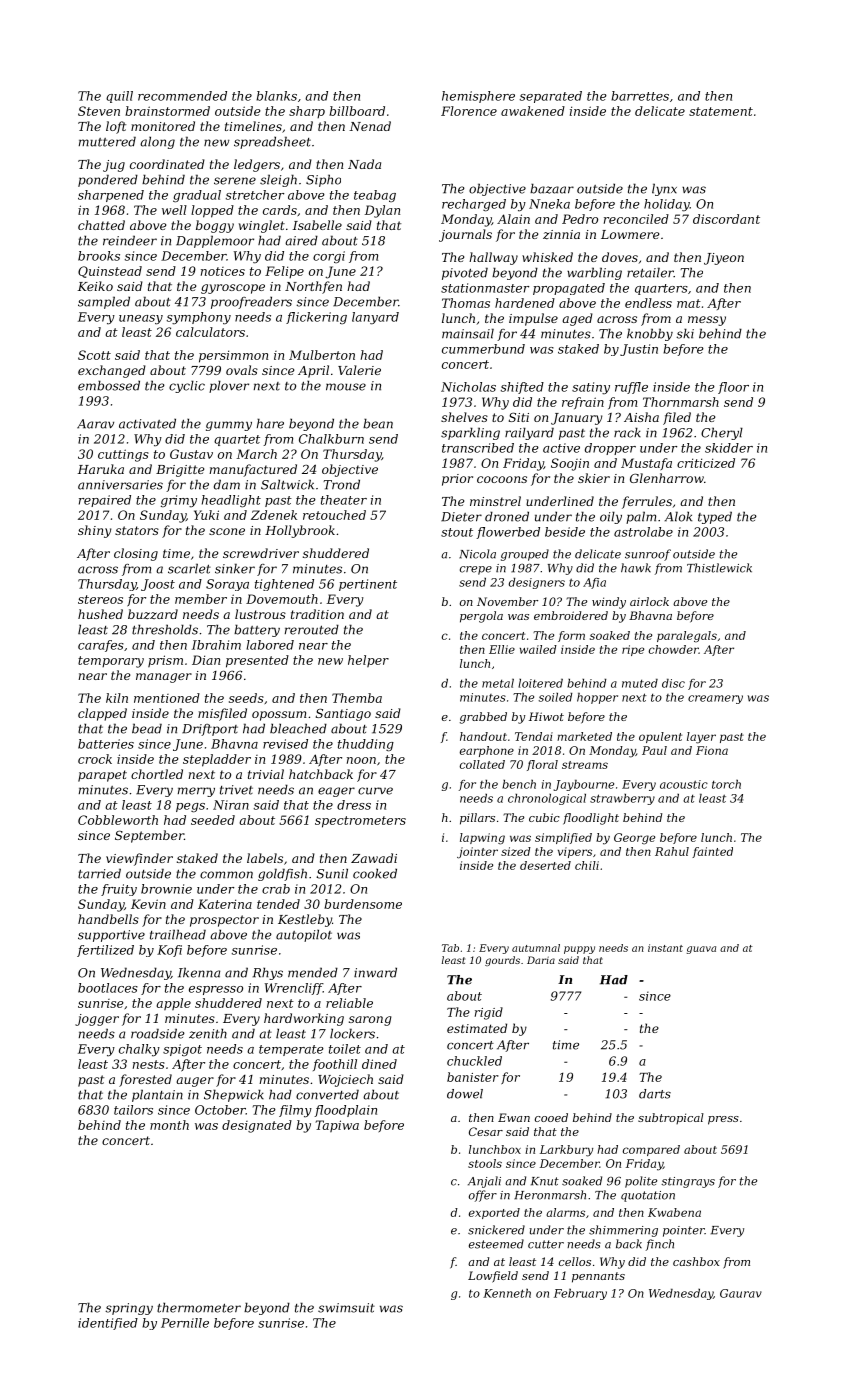 Image resolution: width=849 pixels, height=1400 pixels. I want to click on creamery, so click(715, 699).
